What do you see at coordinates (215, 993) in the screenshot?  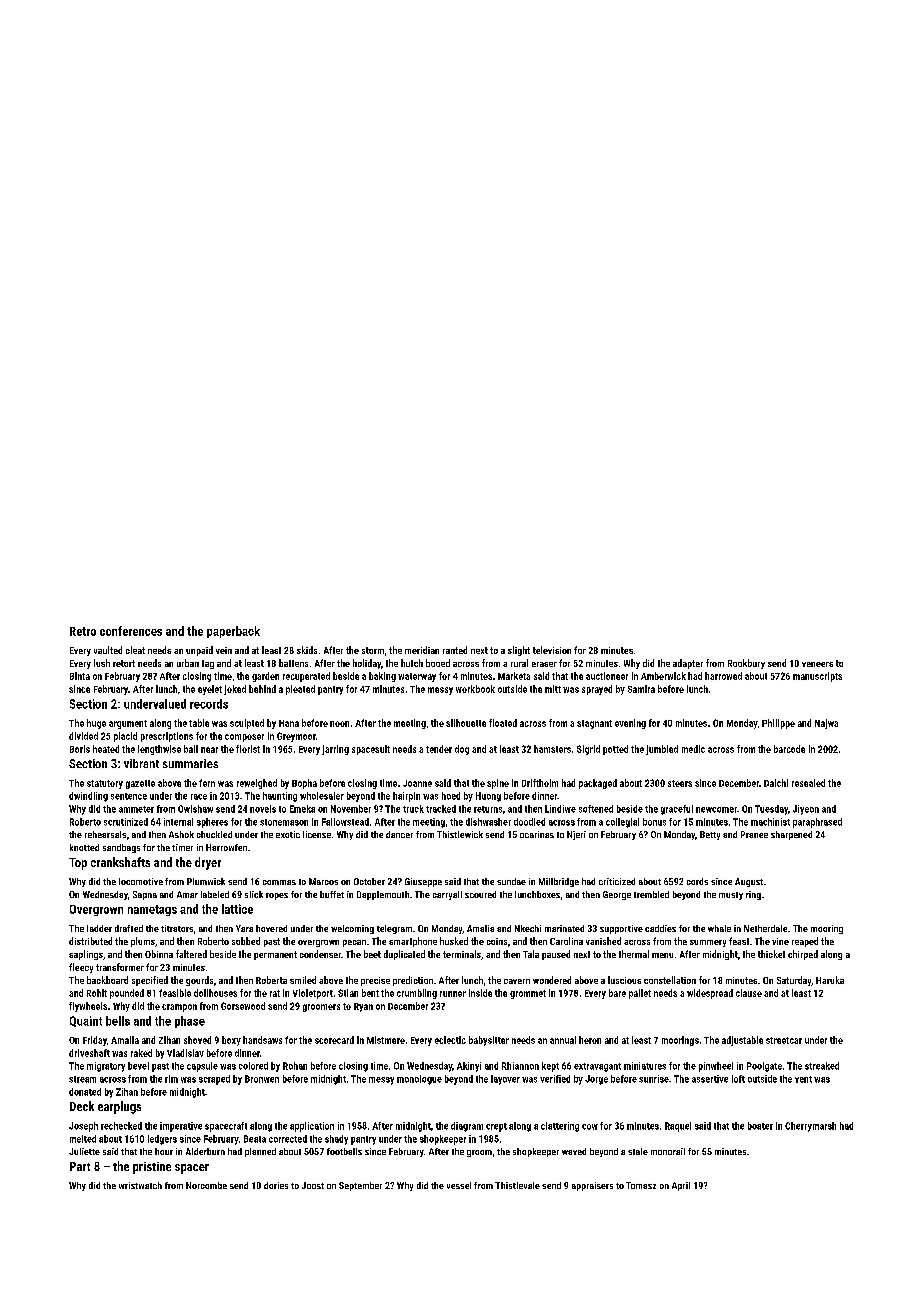 I see `dollhouses` at bounding box center [215, 993].
